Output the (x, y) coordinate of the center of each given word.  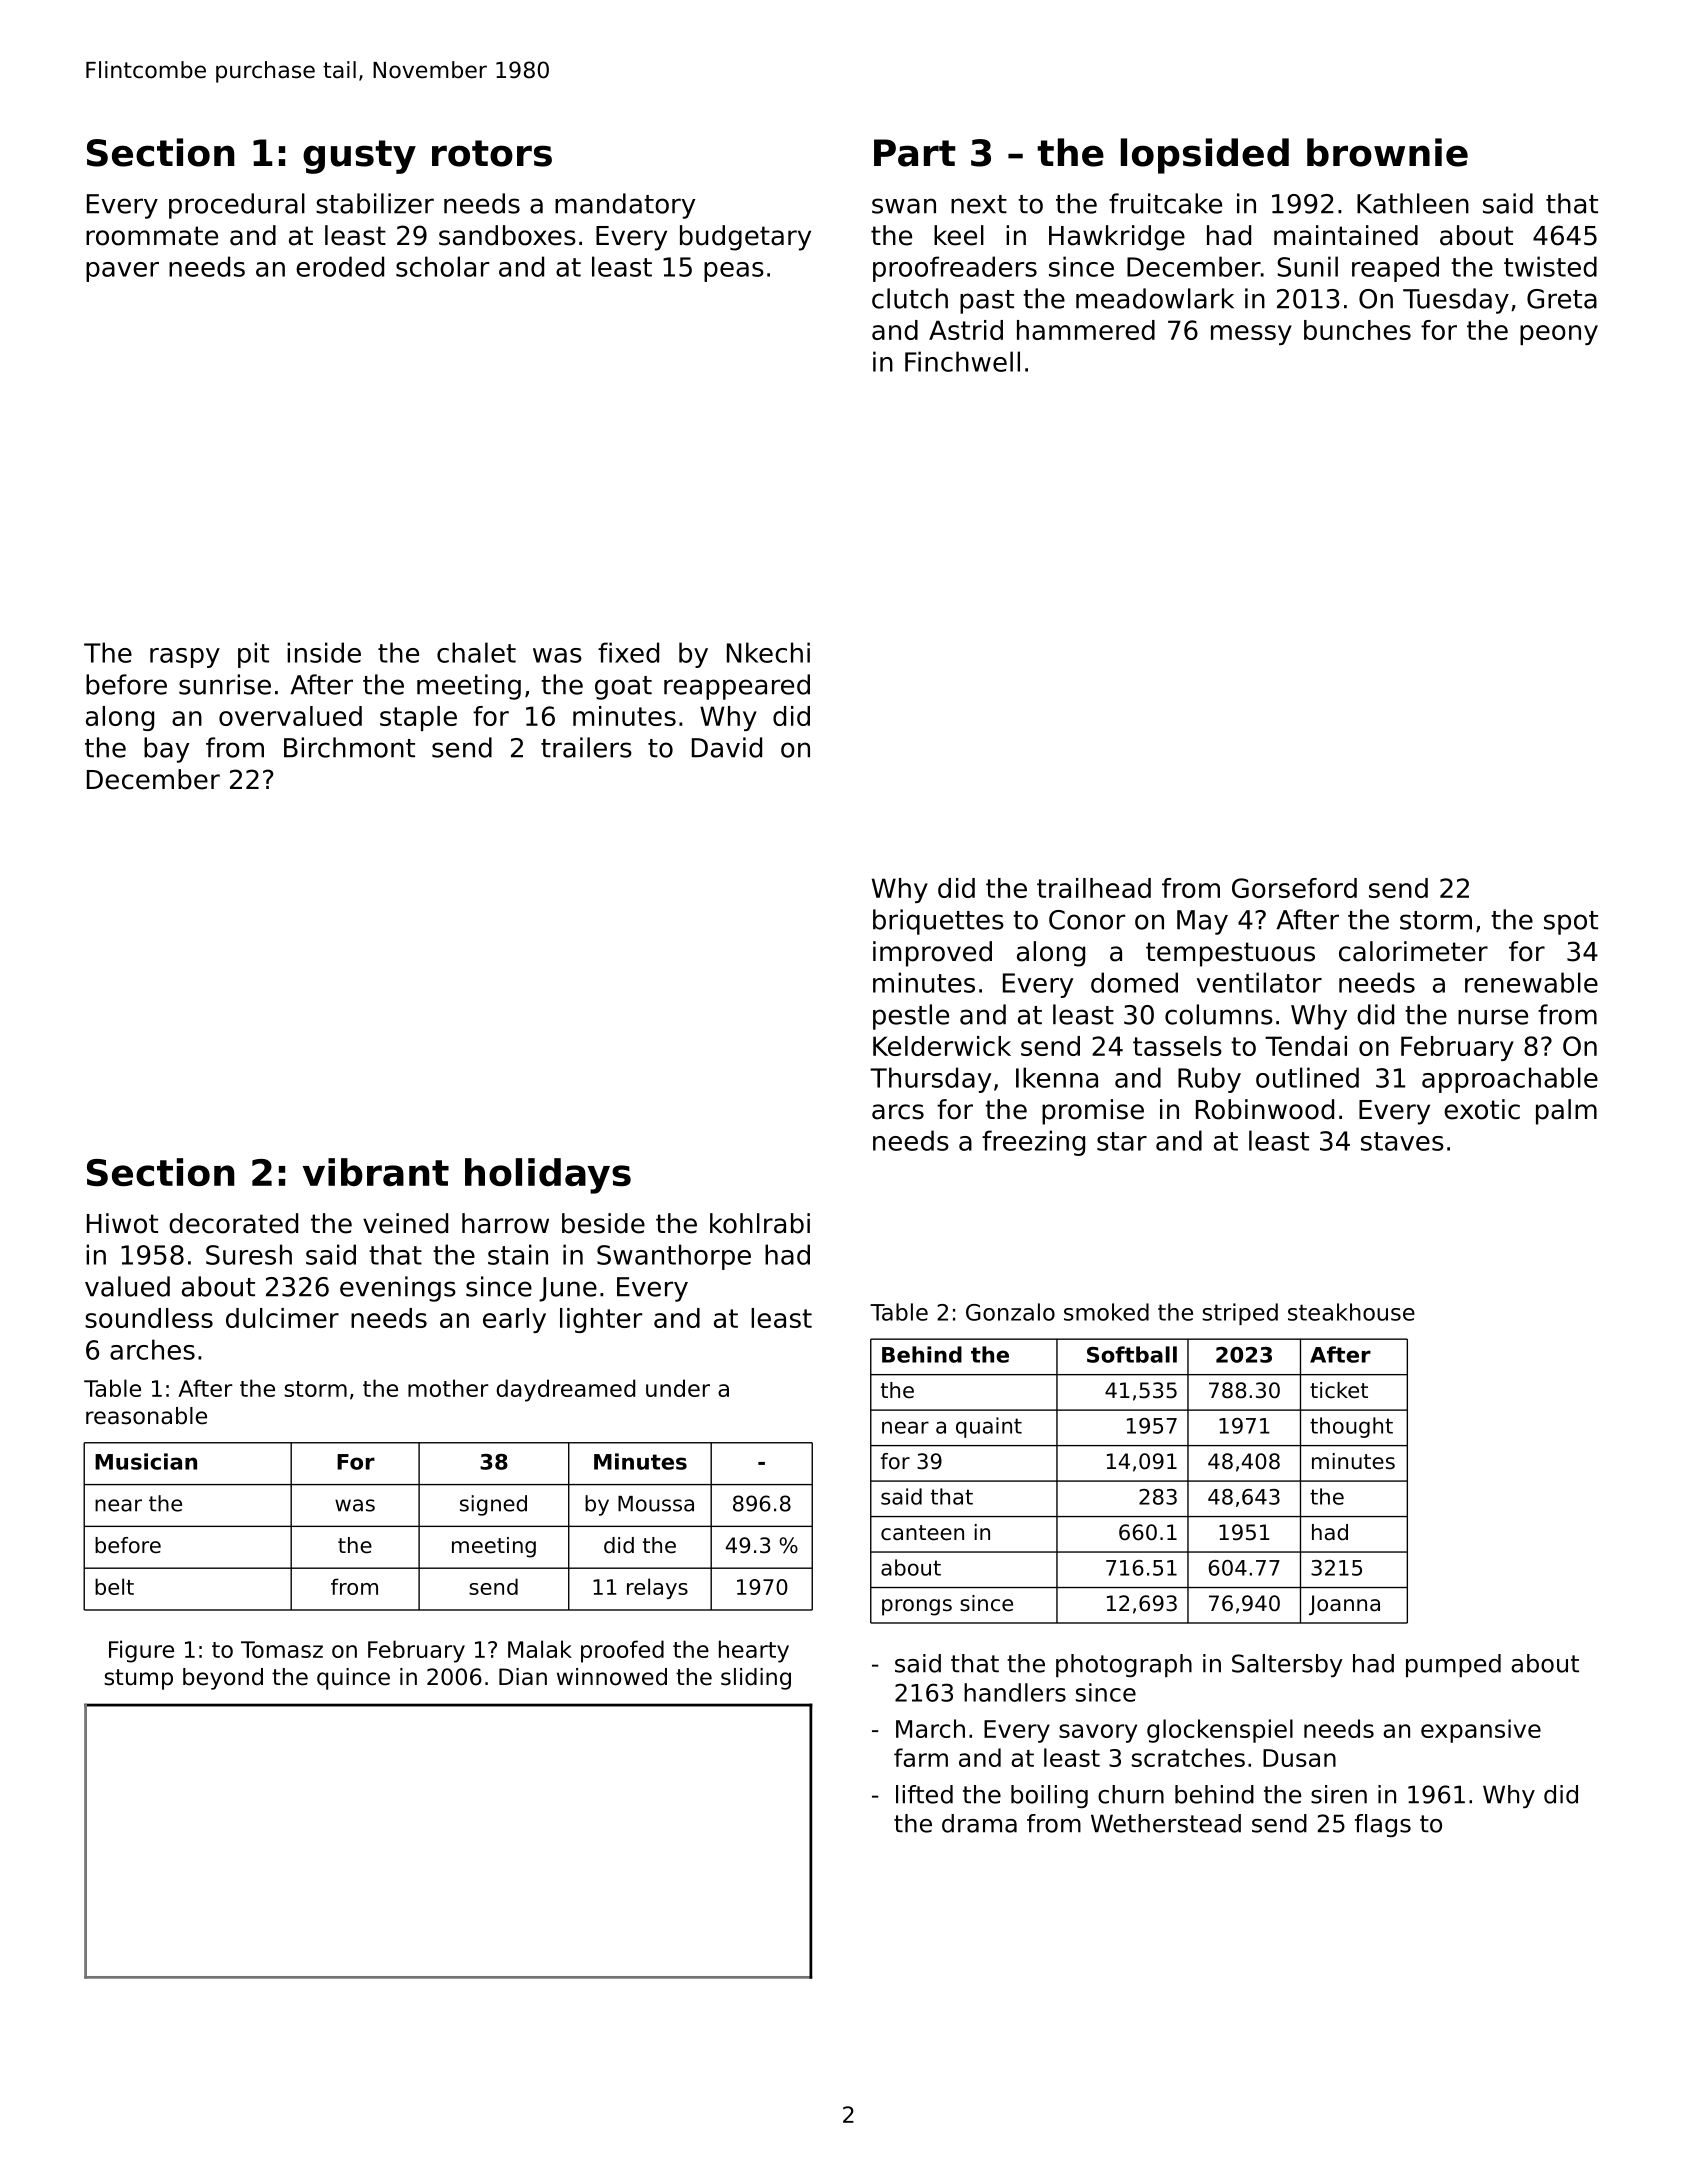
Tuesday (1456, 301)
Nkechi (768, 652)
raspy (185, 658)
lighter (601, 1320)
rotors (492, 153)
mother (448, 1388)
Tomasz (282, 1649)
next (979, 204)
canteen (922, 1533)
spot (1571, 923)
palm (1566, 1112)
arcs (898, 1112)
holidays (548, 1176)
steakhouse (1351, 1312)
